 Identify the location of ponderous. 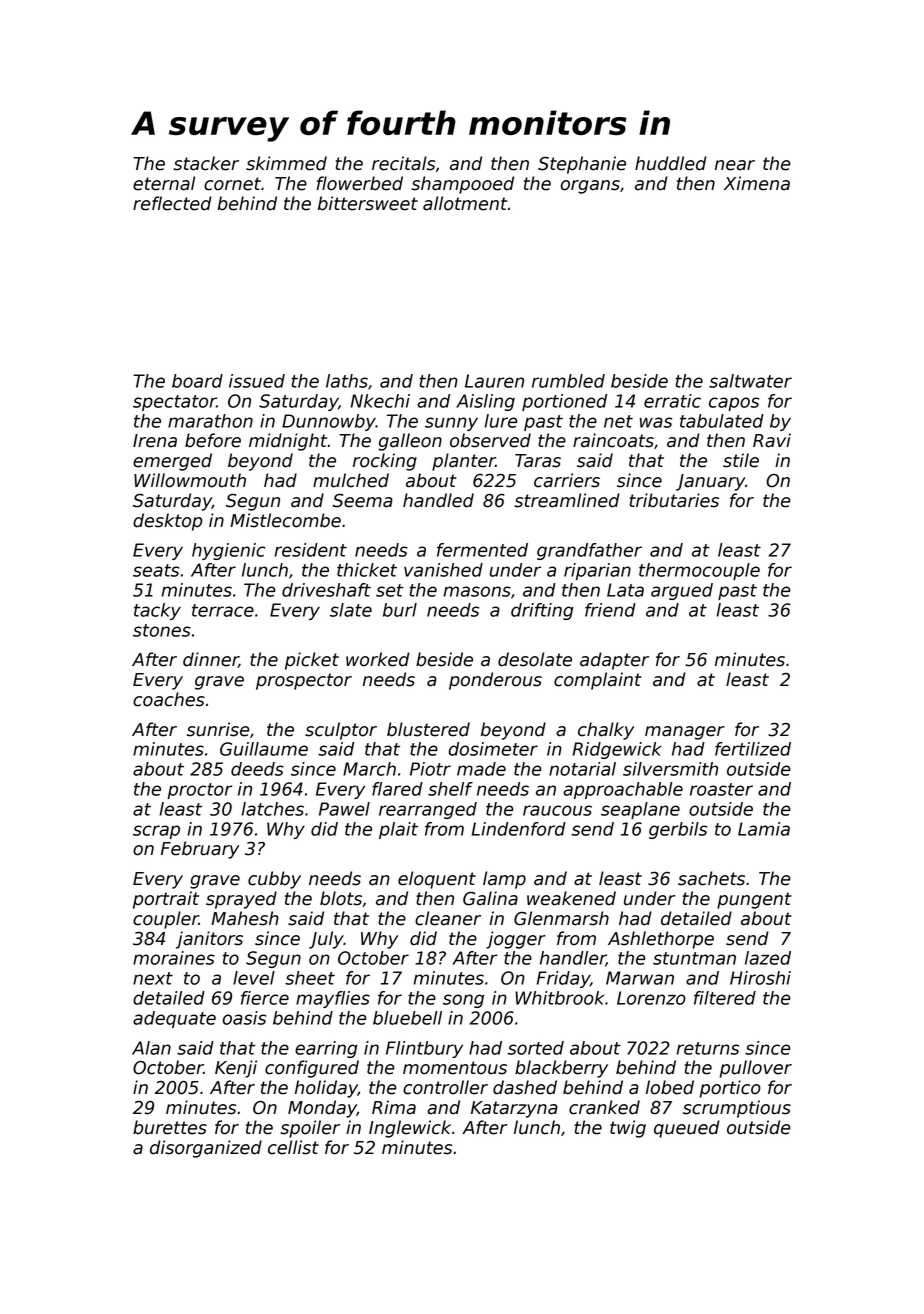
(495, 681).
